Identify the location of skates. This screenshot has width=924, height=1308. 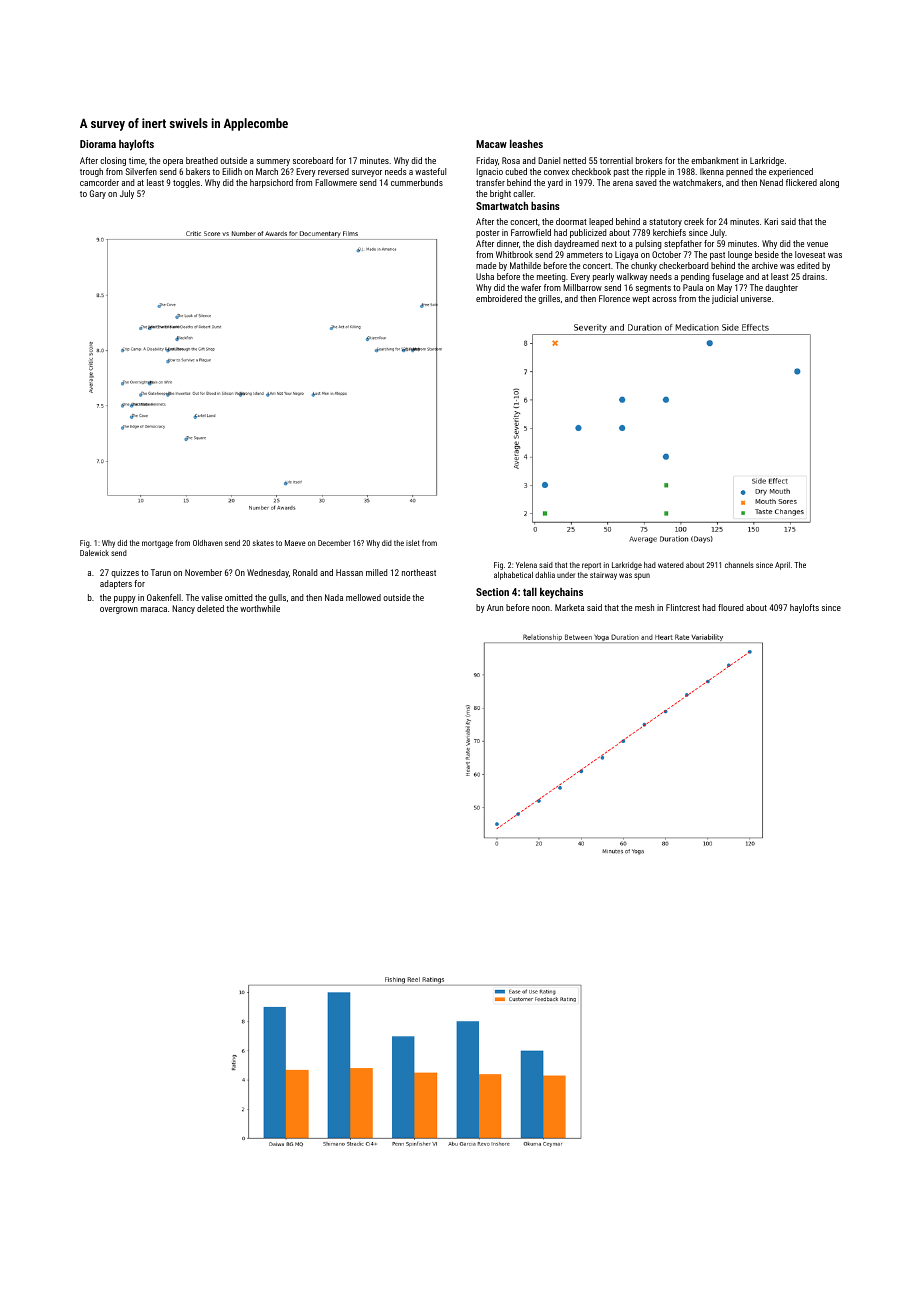
(263, 543).
